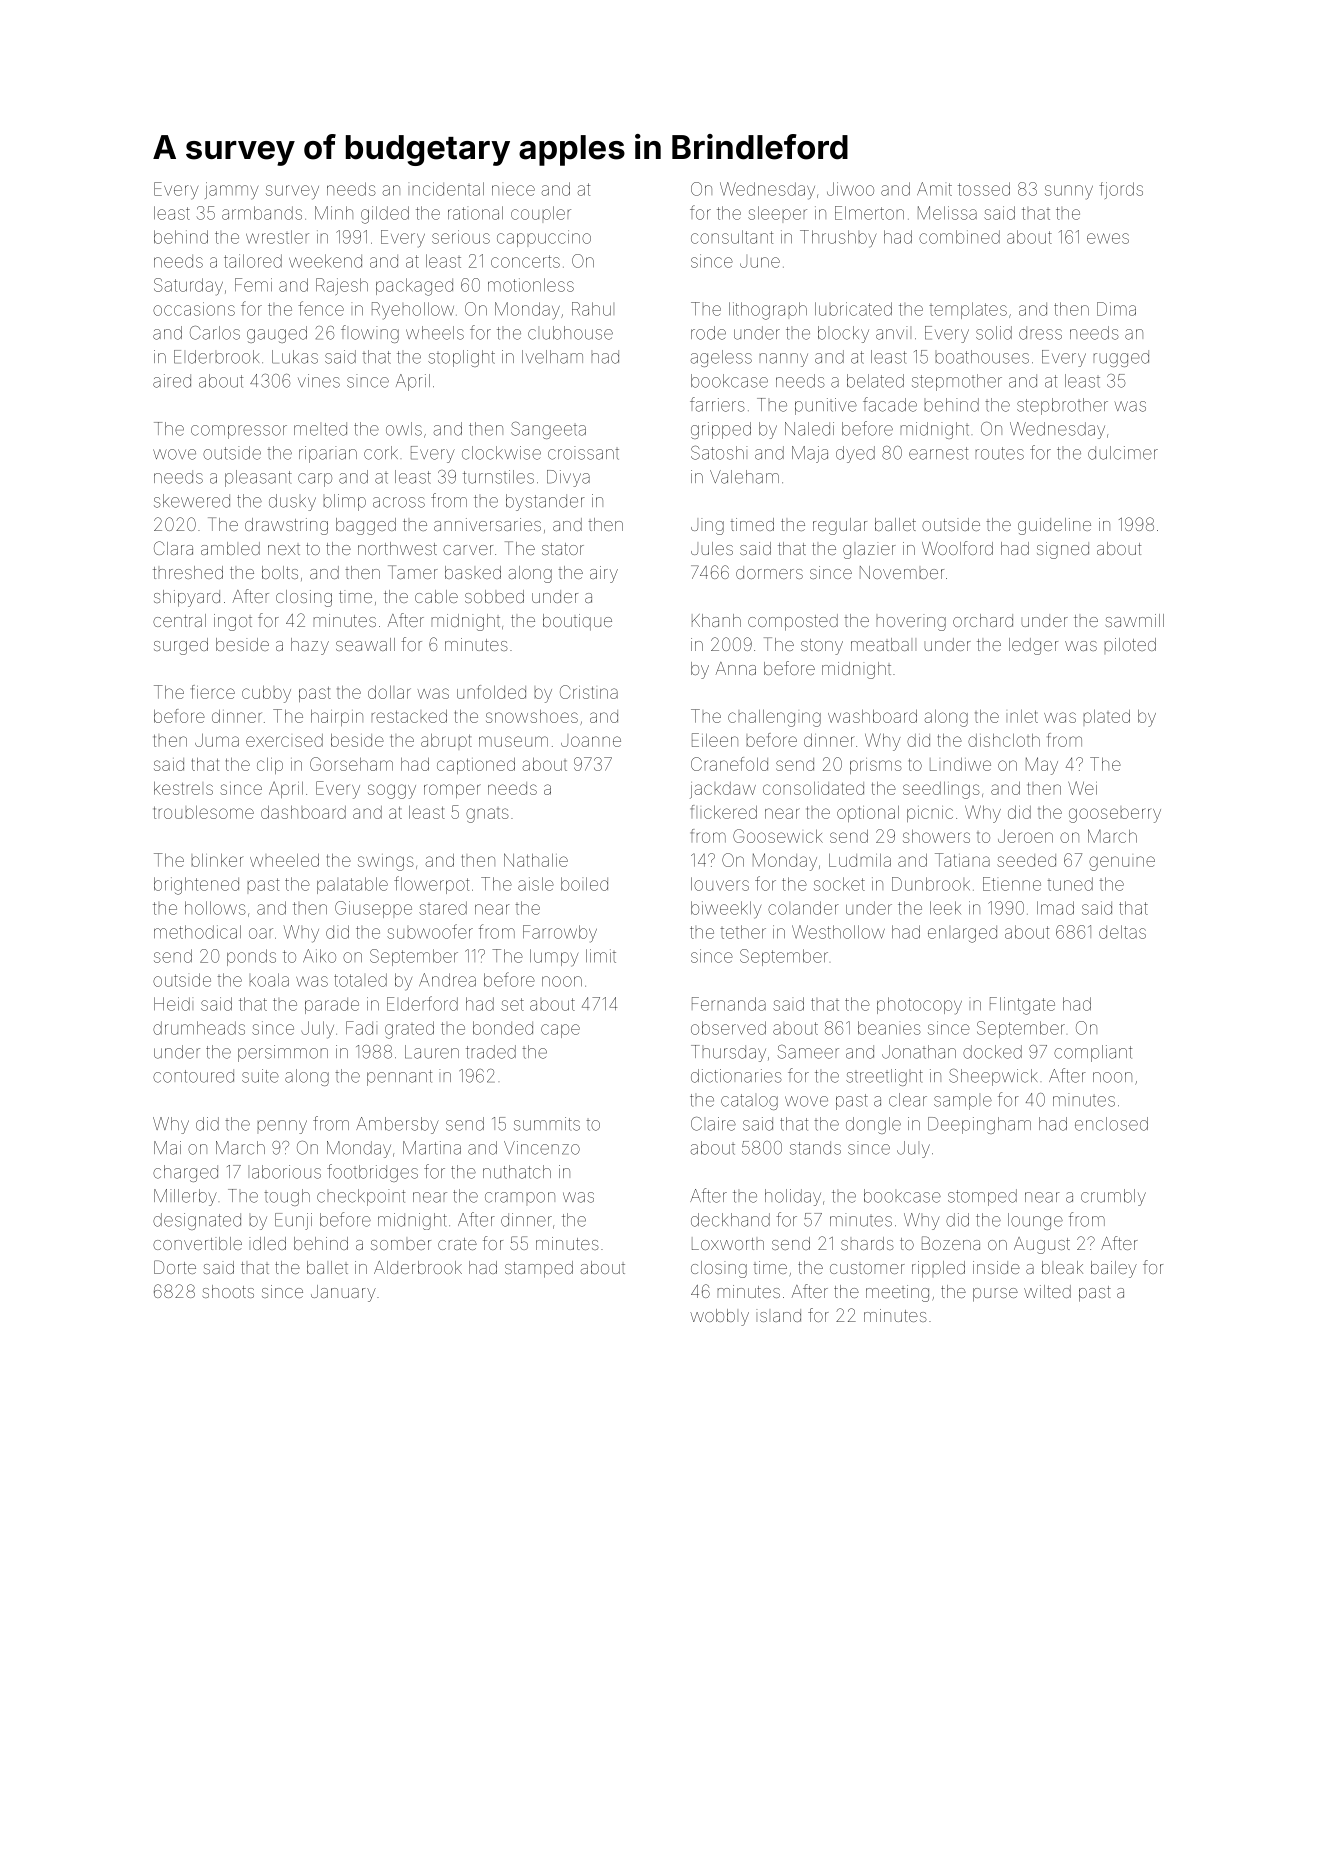  Describe the element at coordinates (1108, 238) in the screenshot. I see `ewes` at that location.
